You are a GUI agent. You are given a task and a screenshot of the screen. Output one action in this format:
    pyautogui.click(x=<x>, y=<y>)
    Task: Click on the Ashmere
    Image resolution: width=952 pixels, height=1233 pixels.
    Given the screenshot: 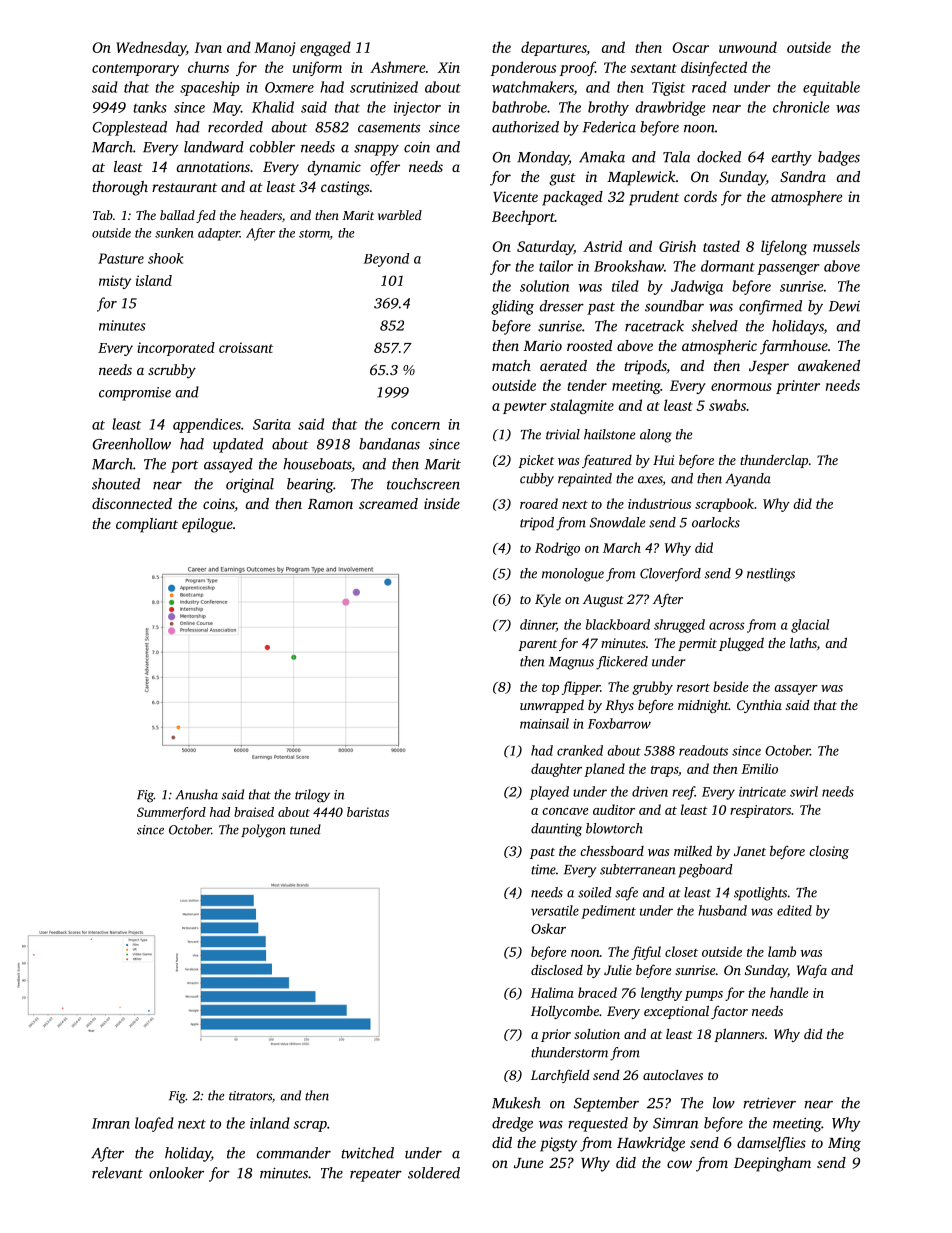 What is the action you would take?
    pyautogui.click(x=397, y=67)
